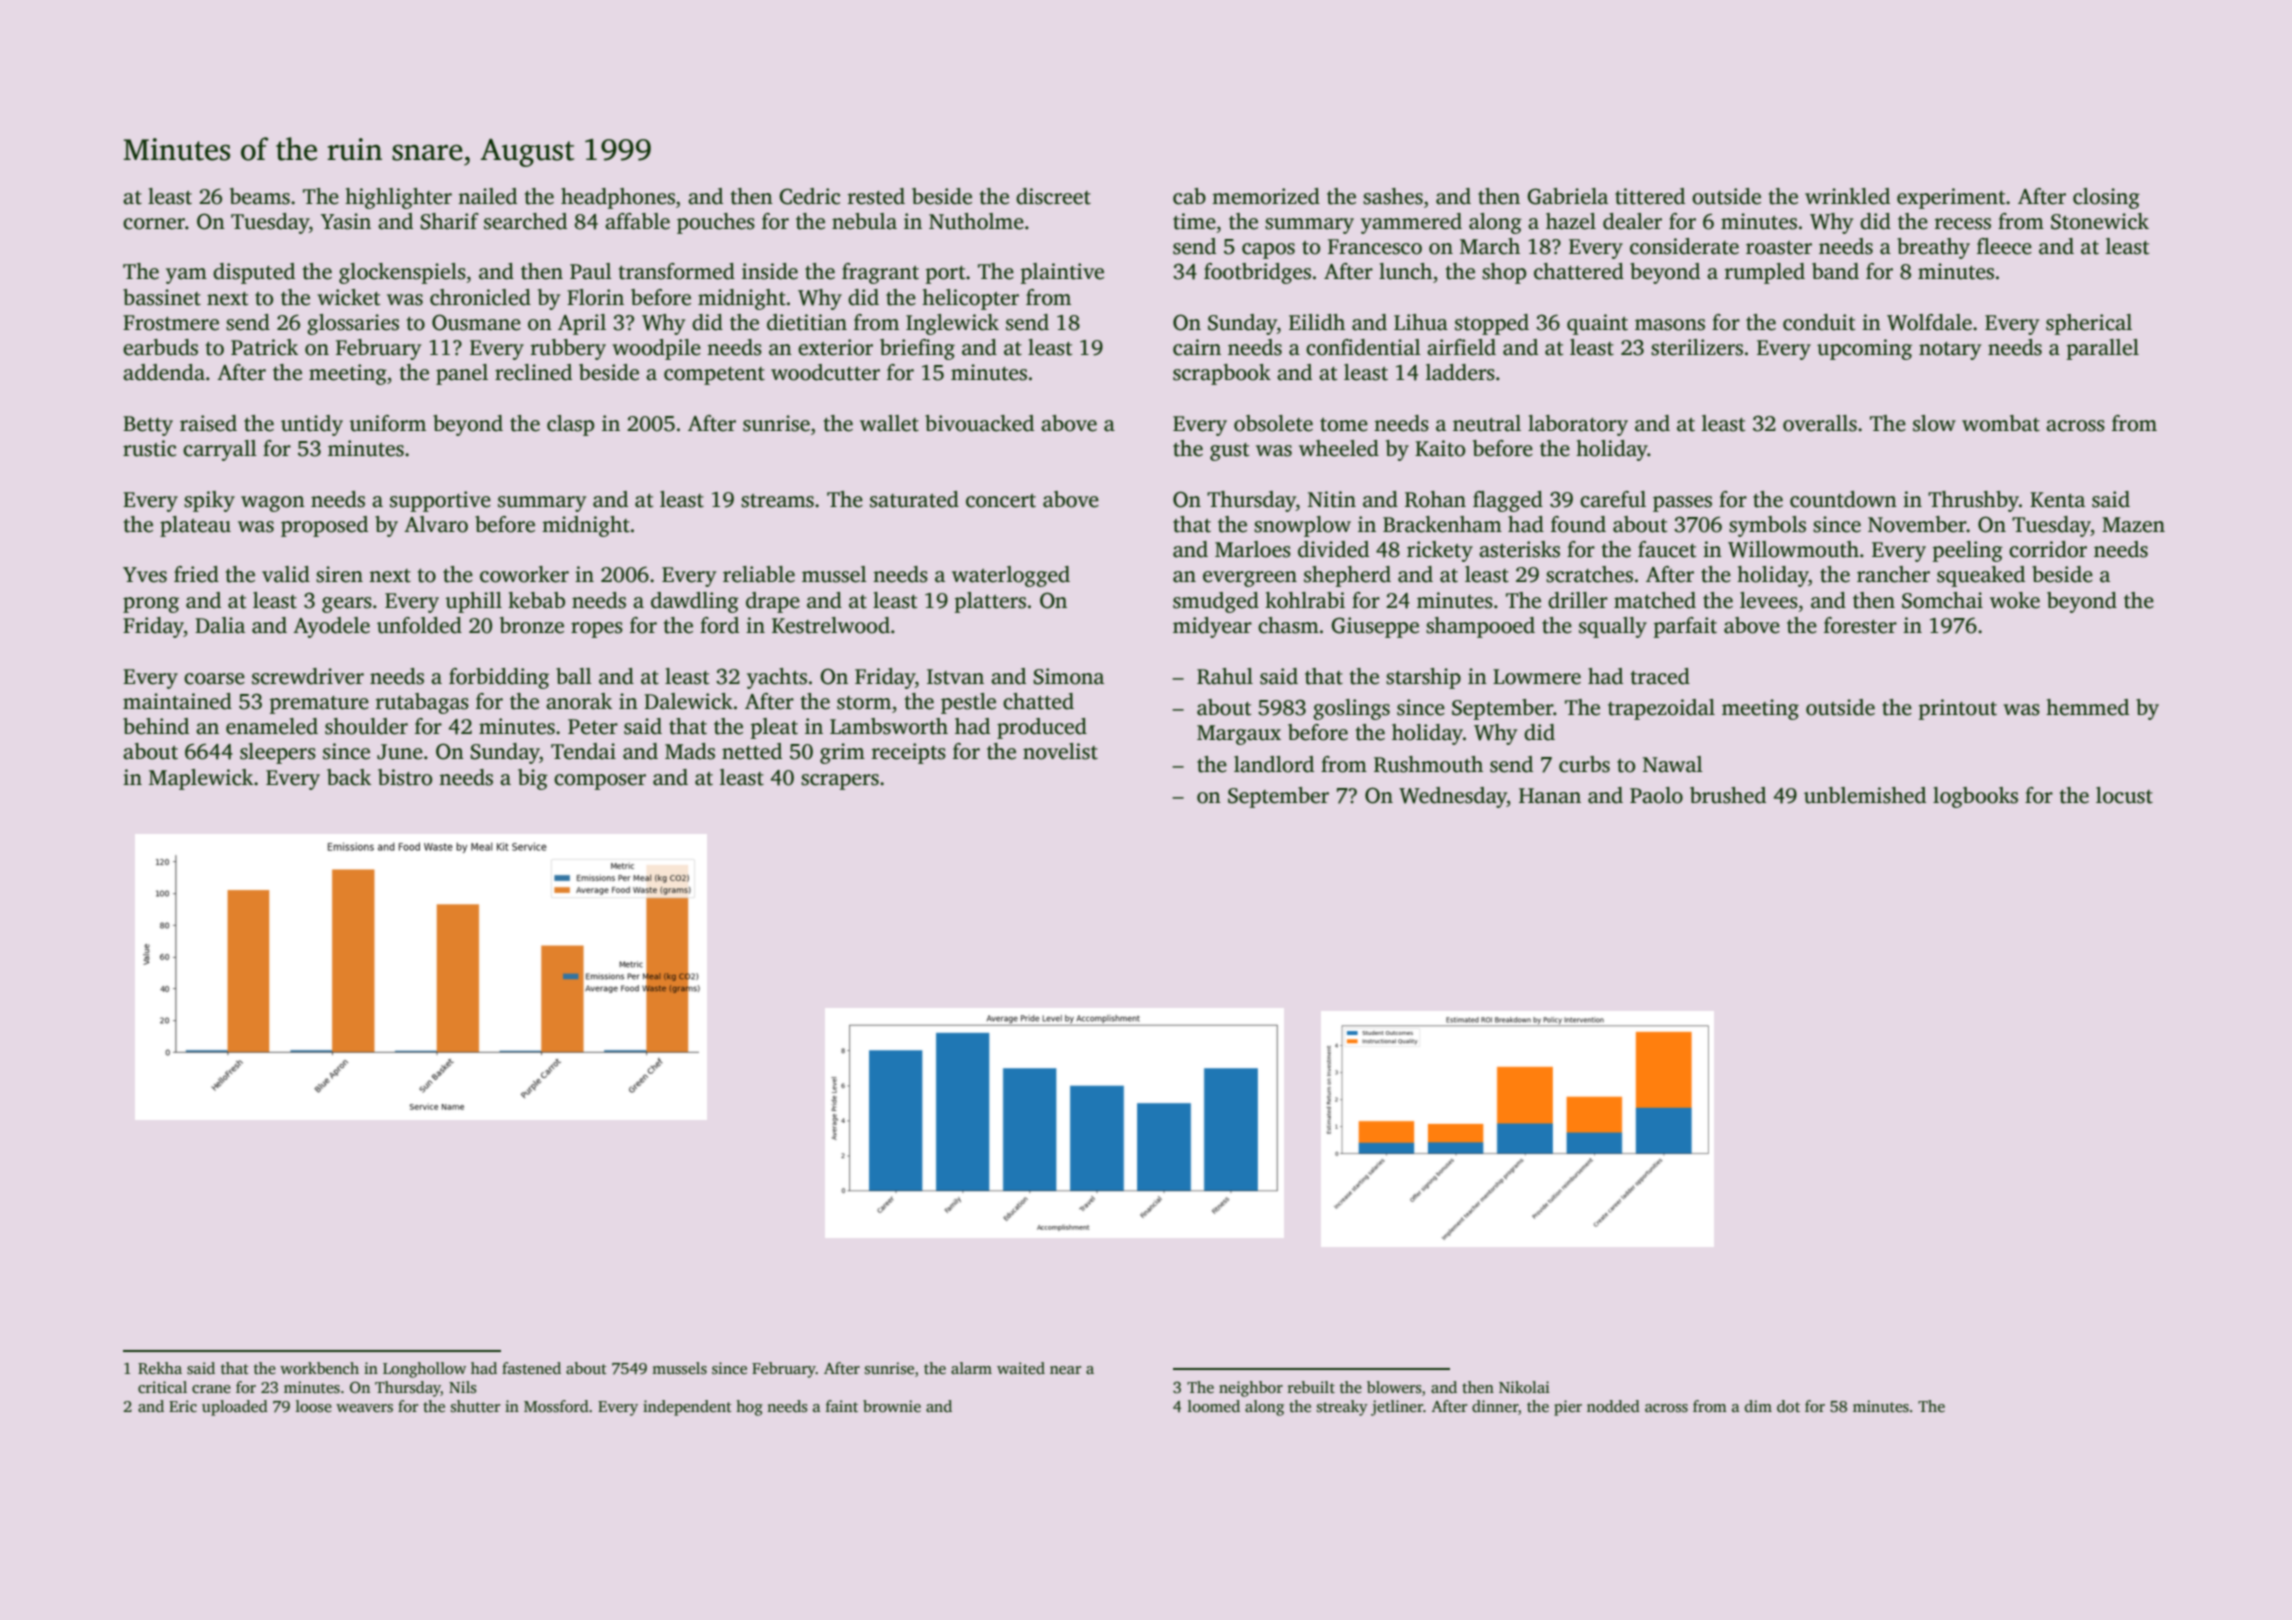 The image size is (2292, 1620). What do you see at coordinates (201, 779) in the page?
I see `Maplewick` at bounding box center [201, 779].
